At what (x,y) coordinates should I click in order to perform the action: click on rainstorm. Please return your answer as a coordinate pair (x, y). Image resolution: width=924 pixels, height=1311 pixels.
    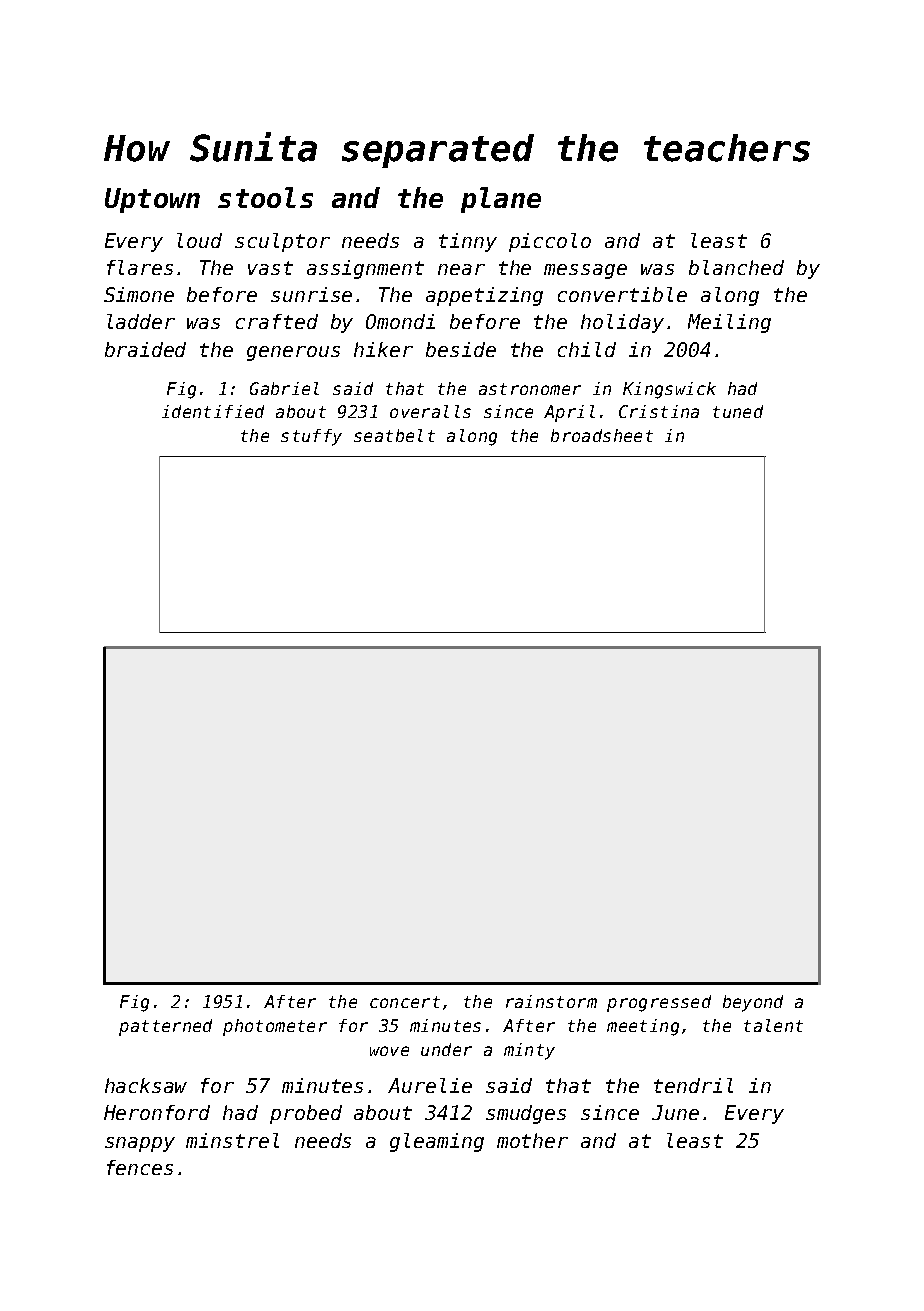
    Looking at the image, I should click on (551, 1001).
